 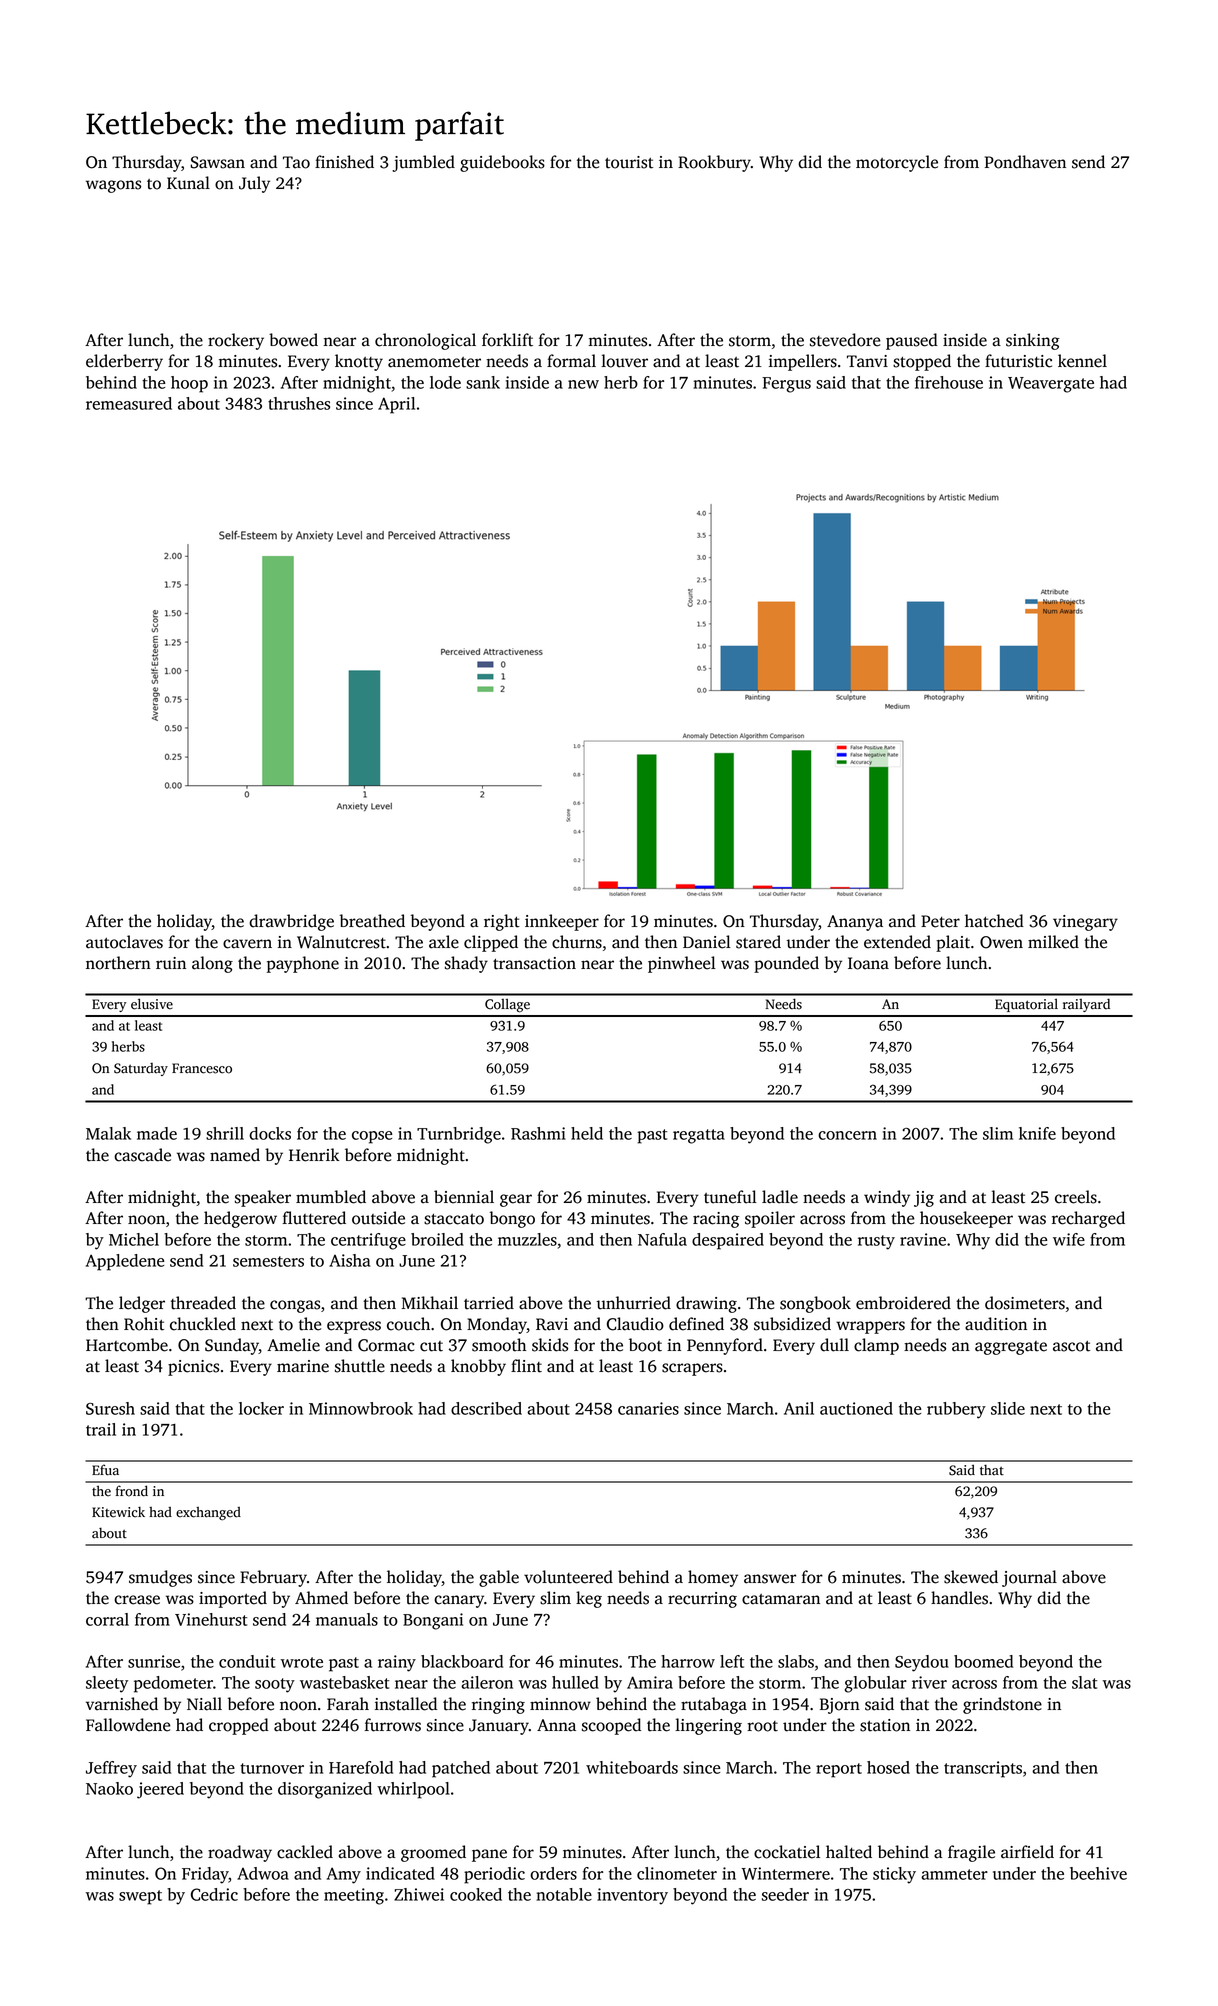 What do you see at coordinates (108, 1133) in the image?
I see `Malak` at bounding box center [108, 1133].
